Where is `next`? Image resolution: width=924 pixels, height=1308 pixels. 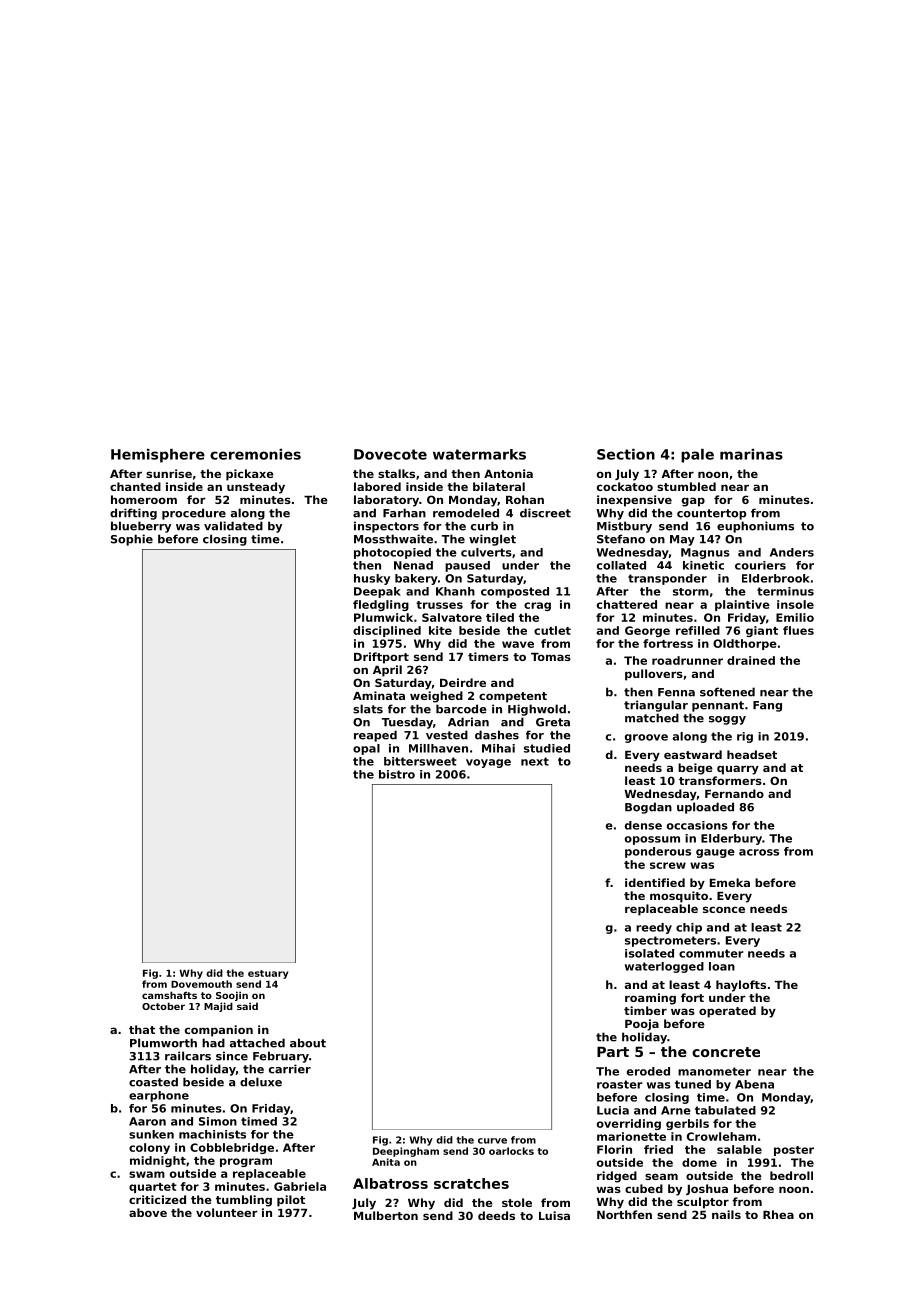 next is located at coordinates (535, 761).
